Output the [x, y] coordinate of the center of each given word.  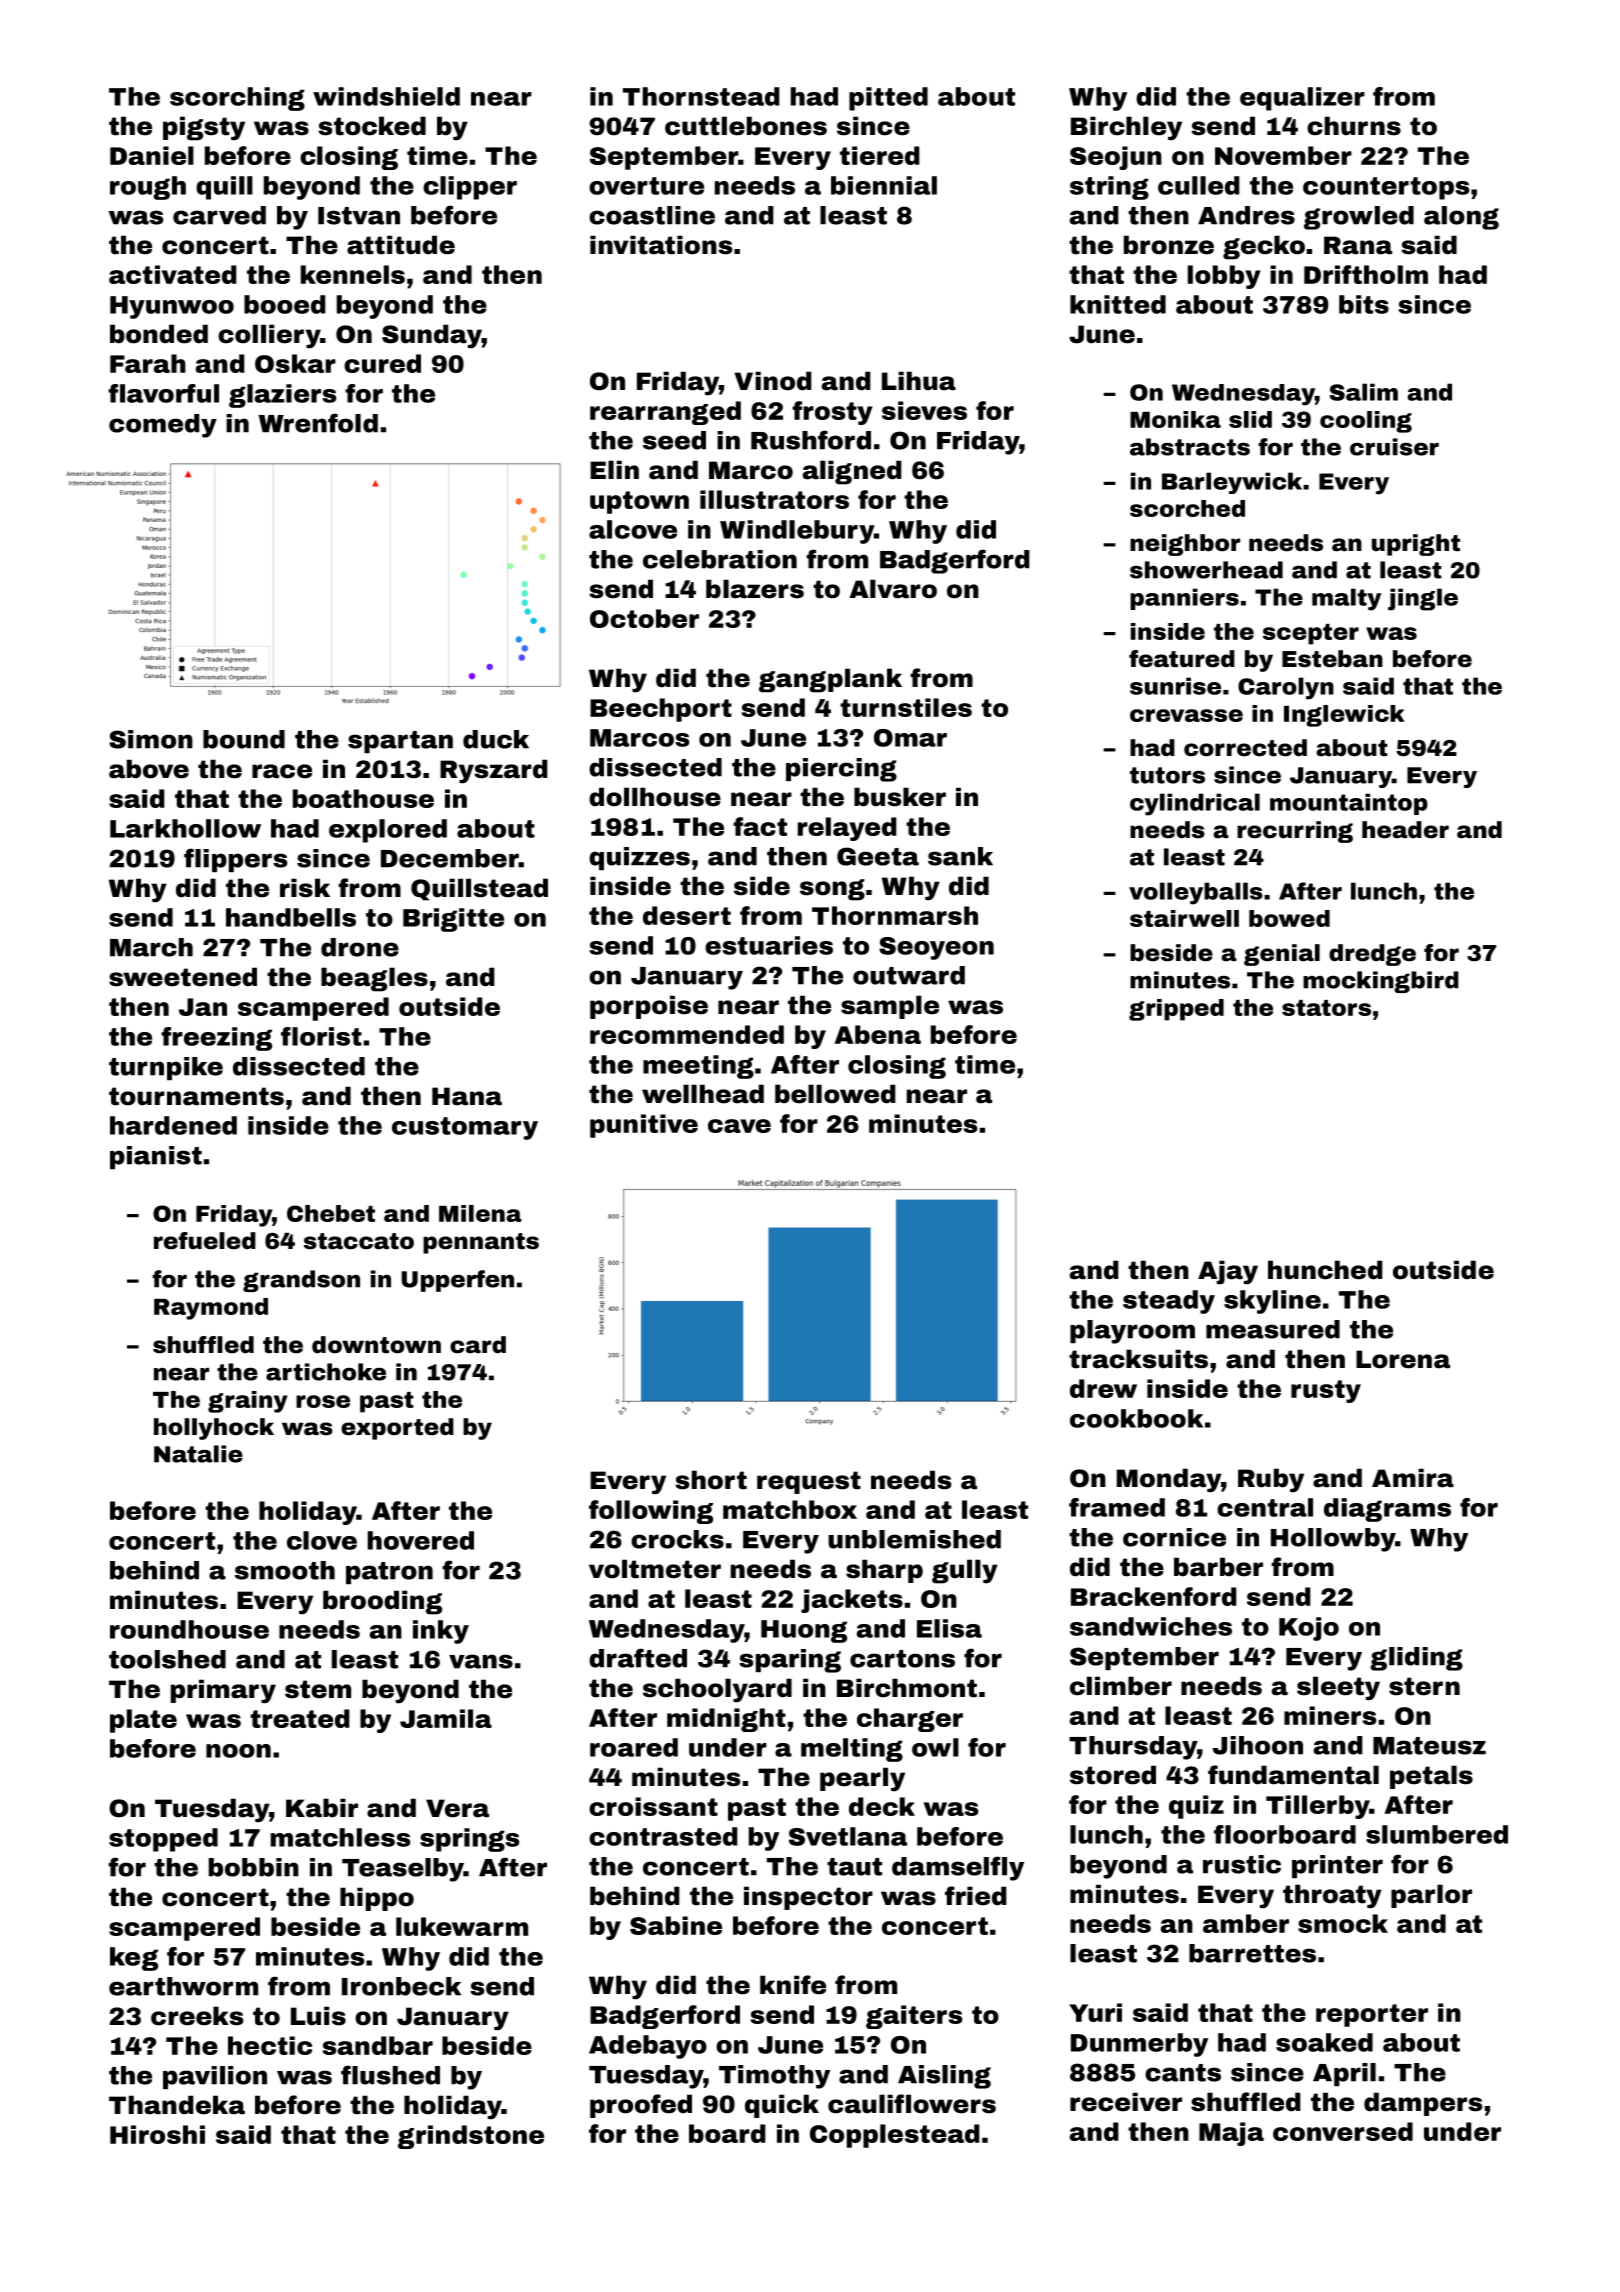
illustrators [774, 499]
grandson [301, 1281]
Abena [877, 1034]
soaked [1324, 2042]
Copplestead [895, 2136]
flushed [390, 2075]
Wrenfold [318, 423]
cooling [1366, 422]
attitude [401, 245]
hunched [1325, 1270]
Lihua [919, 381]
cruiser [1394, 447]
